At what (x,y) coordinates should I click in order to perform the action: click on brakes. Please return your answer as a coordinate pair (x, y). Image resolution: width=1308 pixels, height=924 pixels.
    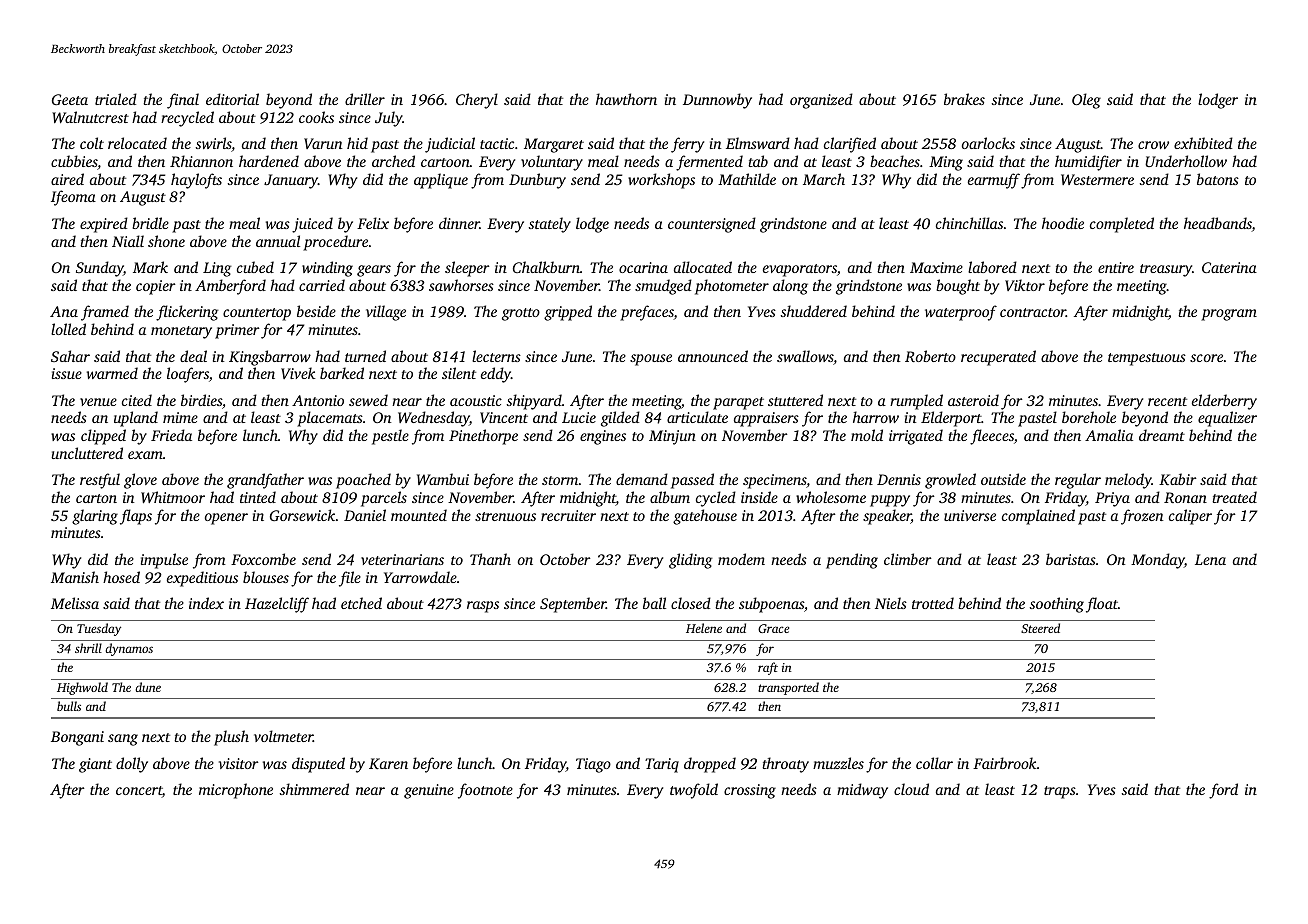
    Looking at the image, I should click on (964, 99).
